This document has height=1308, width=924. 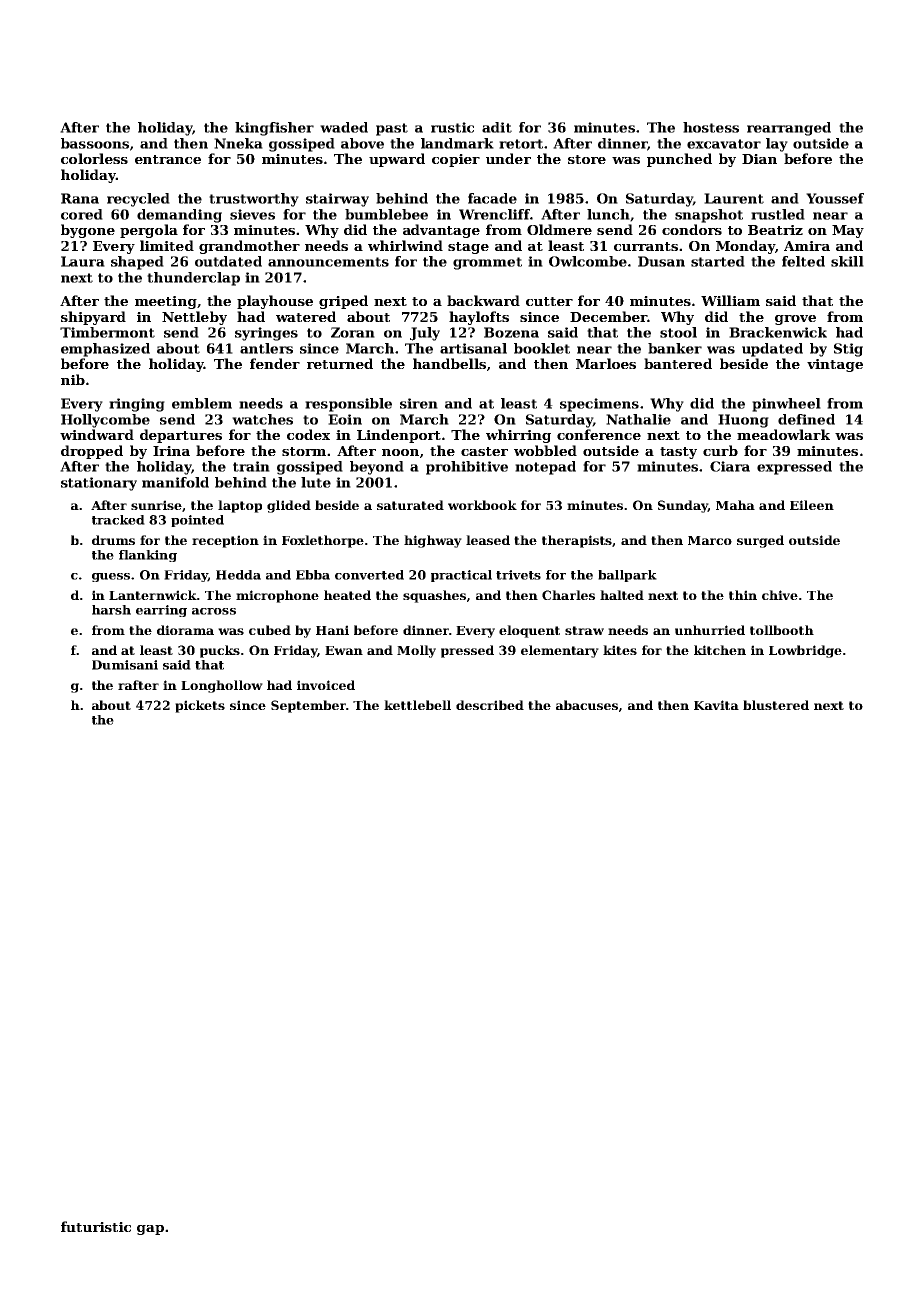 I want to click on rearranged, so click(x=789, y=129).
